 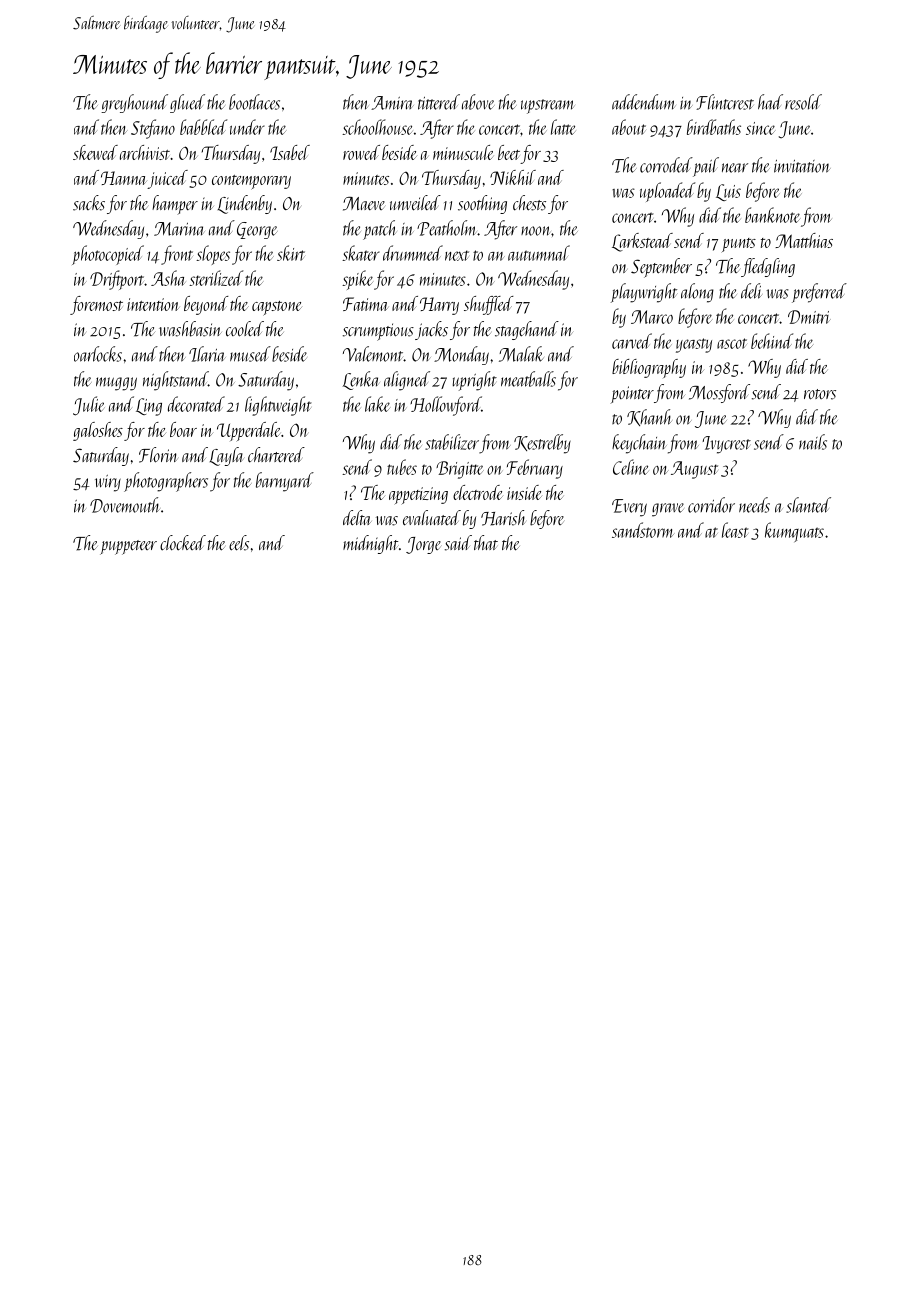 I want to click on shuffled, so click(x=489, y=305).
